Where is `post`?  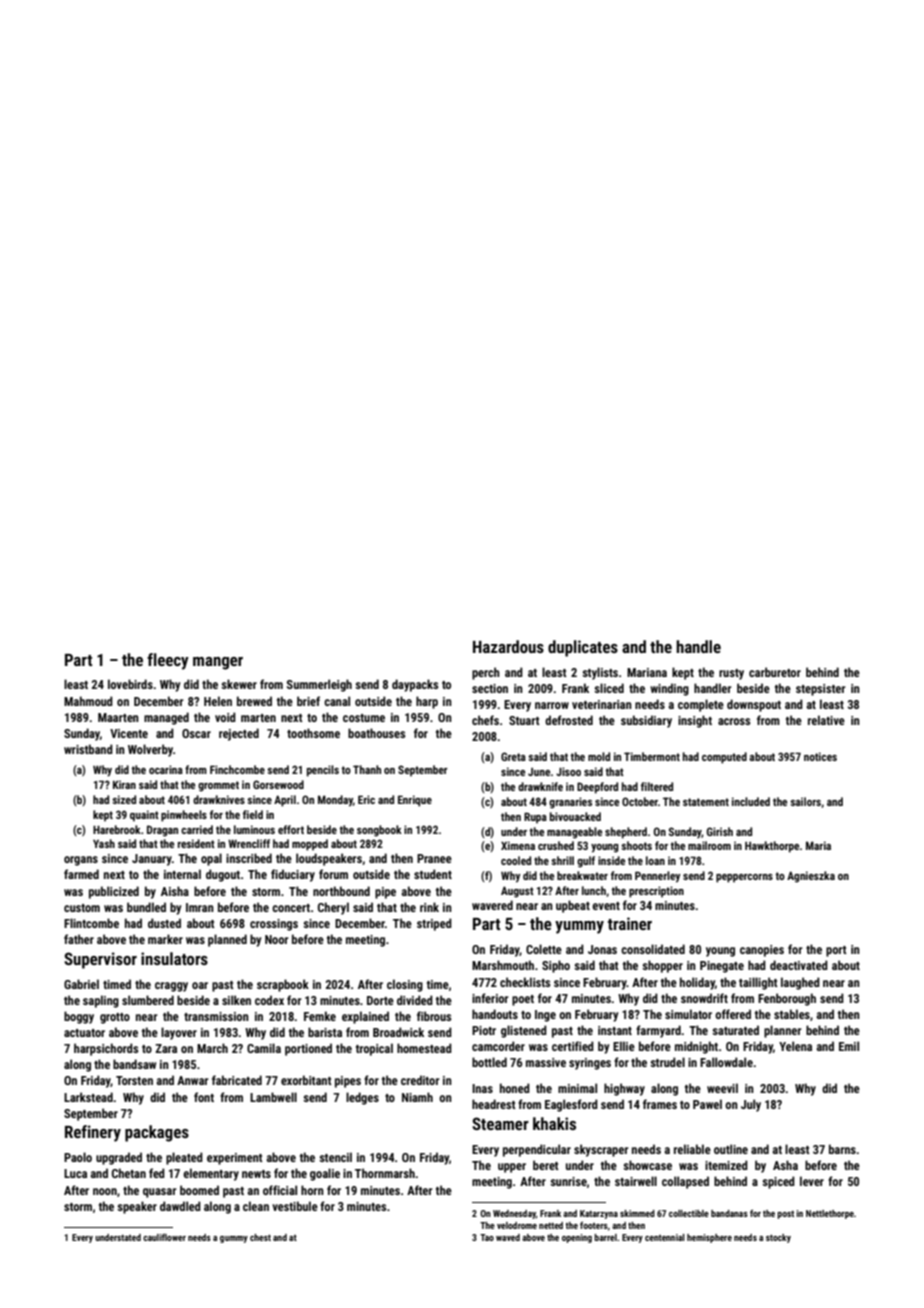 post is located at coordinates (785, 1214).
